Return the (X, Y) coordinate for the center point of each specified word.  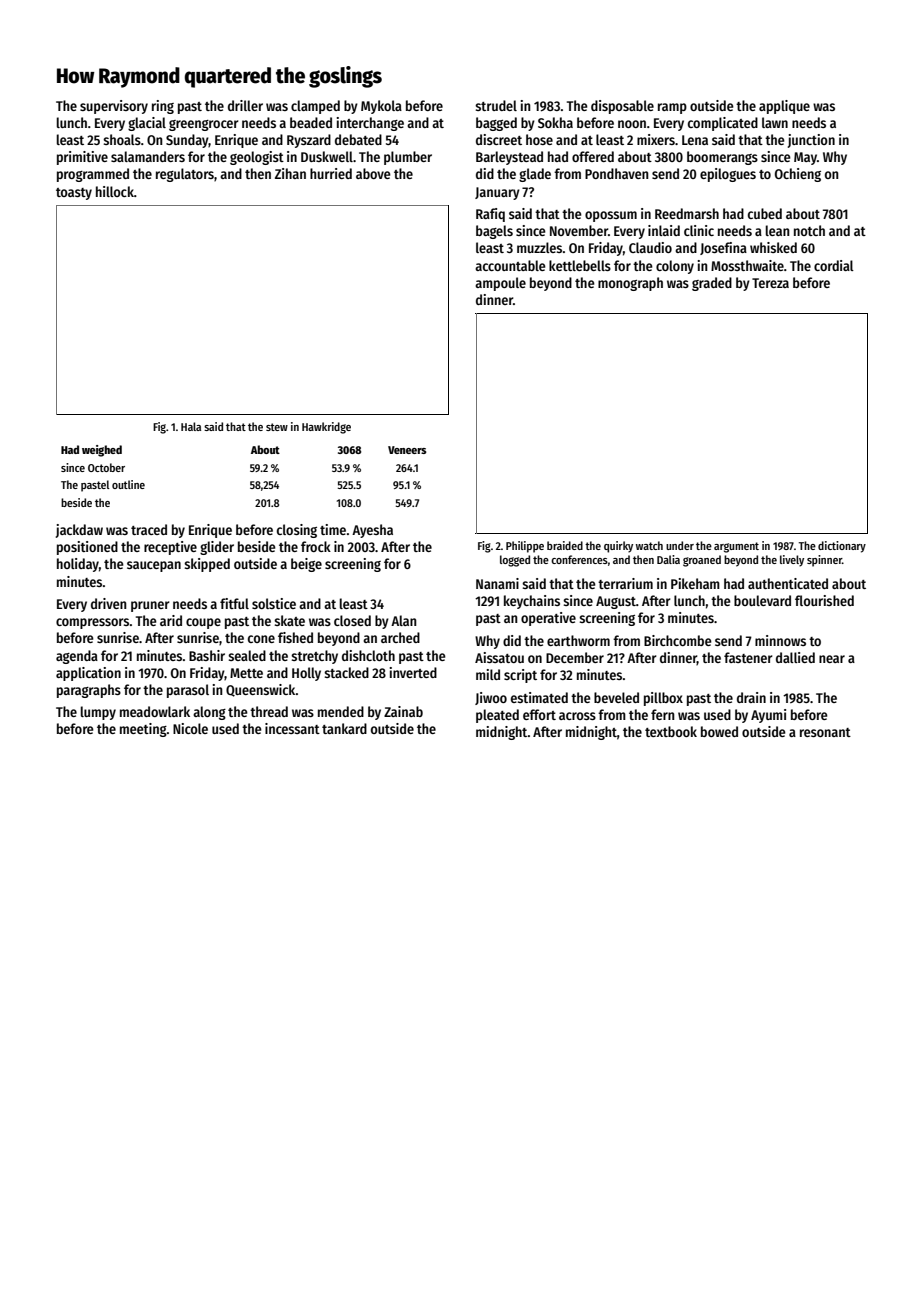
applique (784, 107)
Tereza (770, 283)
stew (277, 427)
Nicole (190, 728)
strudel (496, 105)
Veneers (407, 450)
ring (163, 107)
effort (539, 714)
